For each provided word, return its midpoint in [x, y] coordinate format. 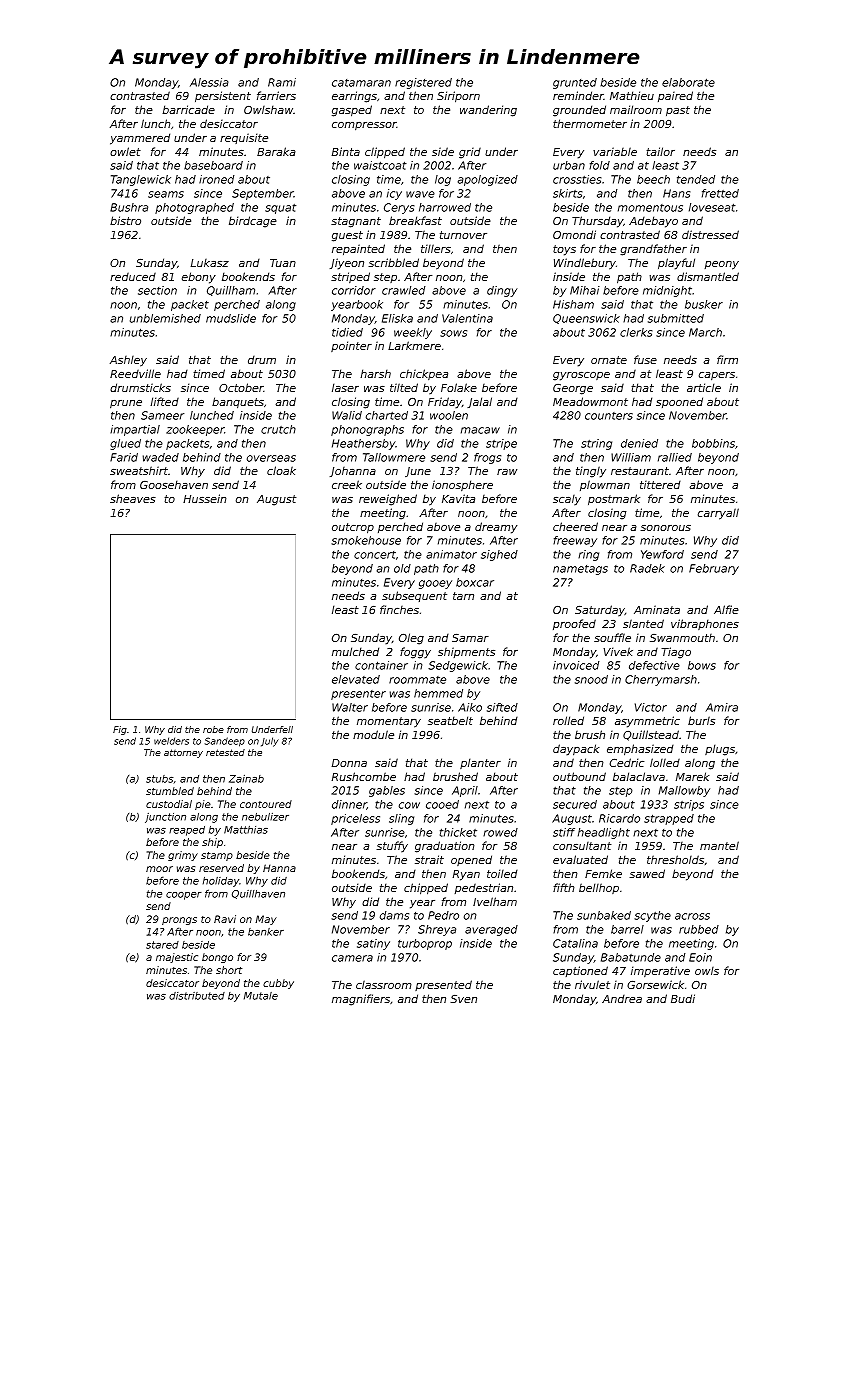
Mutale [261, 996]
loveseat [712, 207]
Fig [120, 730]
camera [352, 958]
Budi [683, 998]
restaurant [640, 471]
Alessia [209, 82]
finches [399, 609]
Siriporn [458, 97]
